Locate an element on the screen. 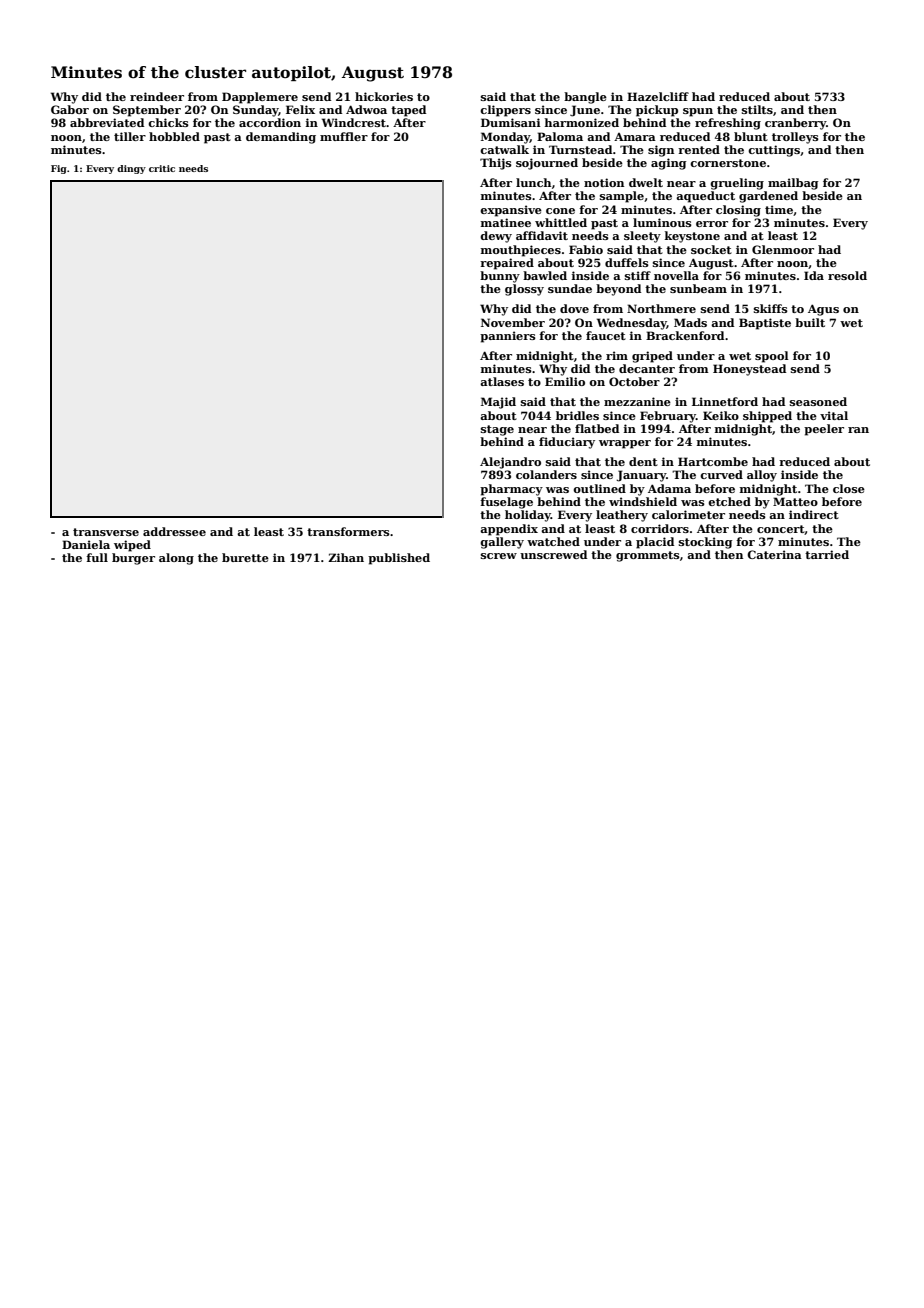 Image resolution: width=924 pixels, height=1308 pixels. Majid is located at coordinates (498, 403).
